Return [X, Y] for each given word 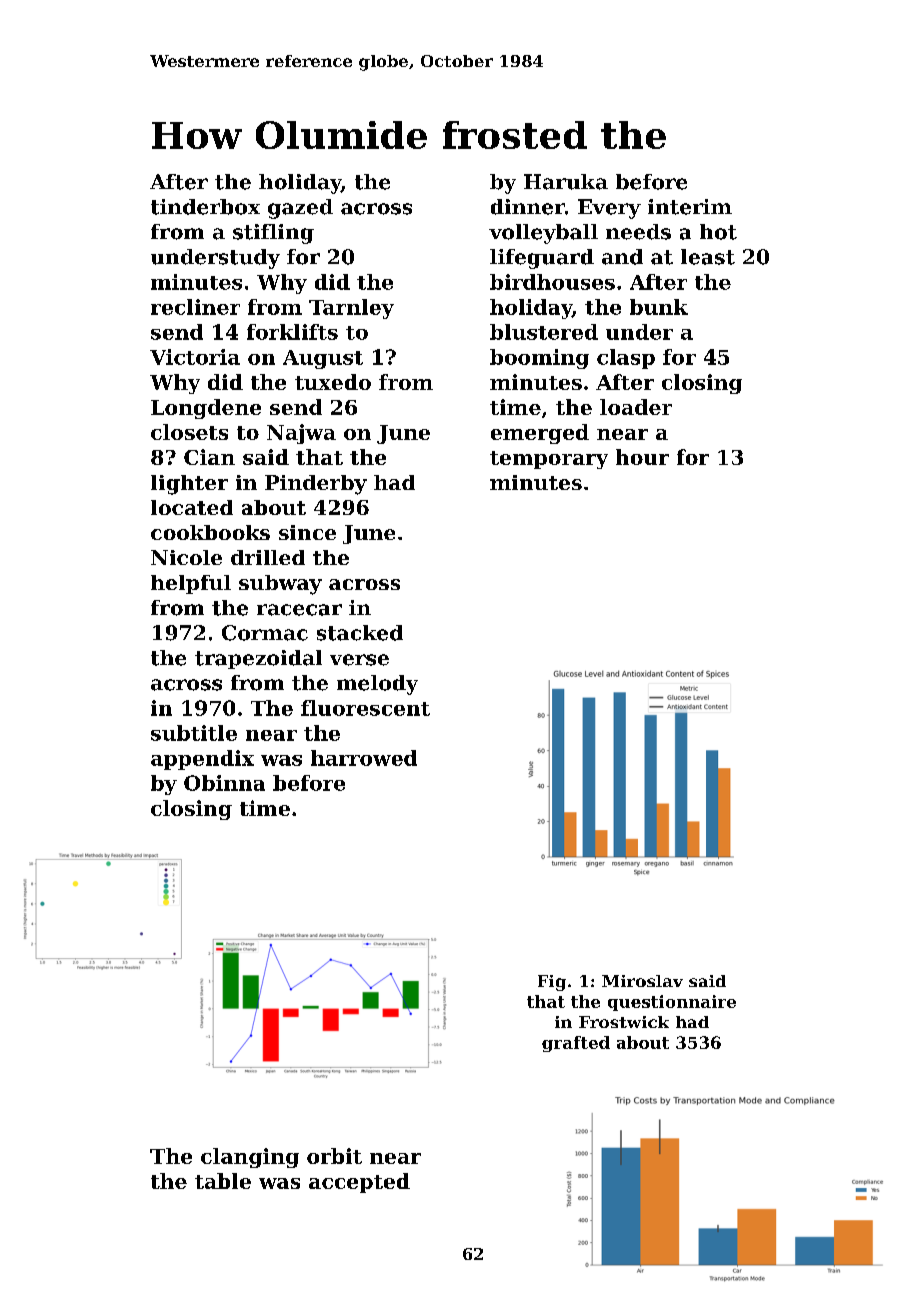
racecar [299, 610]
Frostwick [624, 1022]
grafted [576, 1044]
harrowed [364, 758]
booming [539, 359]
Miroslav [642, 981]
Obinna [224, 783]
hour [642, 457]
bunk [659, 307]
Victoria [195, 357]
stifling [273, 234]
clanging [250, 1158]
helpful [191, 584]
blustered [544, 332]
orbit [334, 1156]
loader [636, 407]
